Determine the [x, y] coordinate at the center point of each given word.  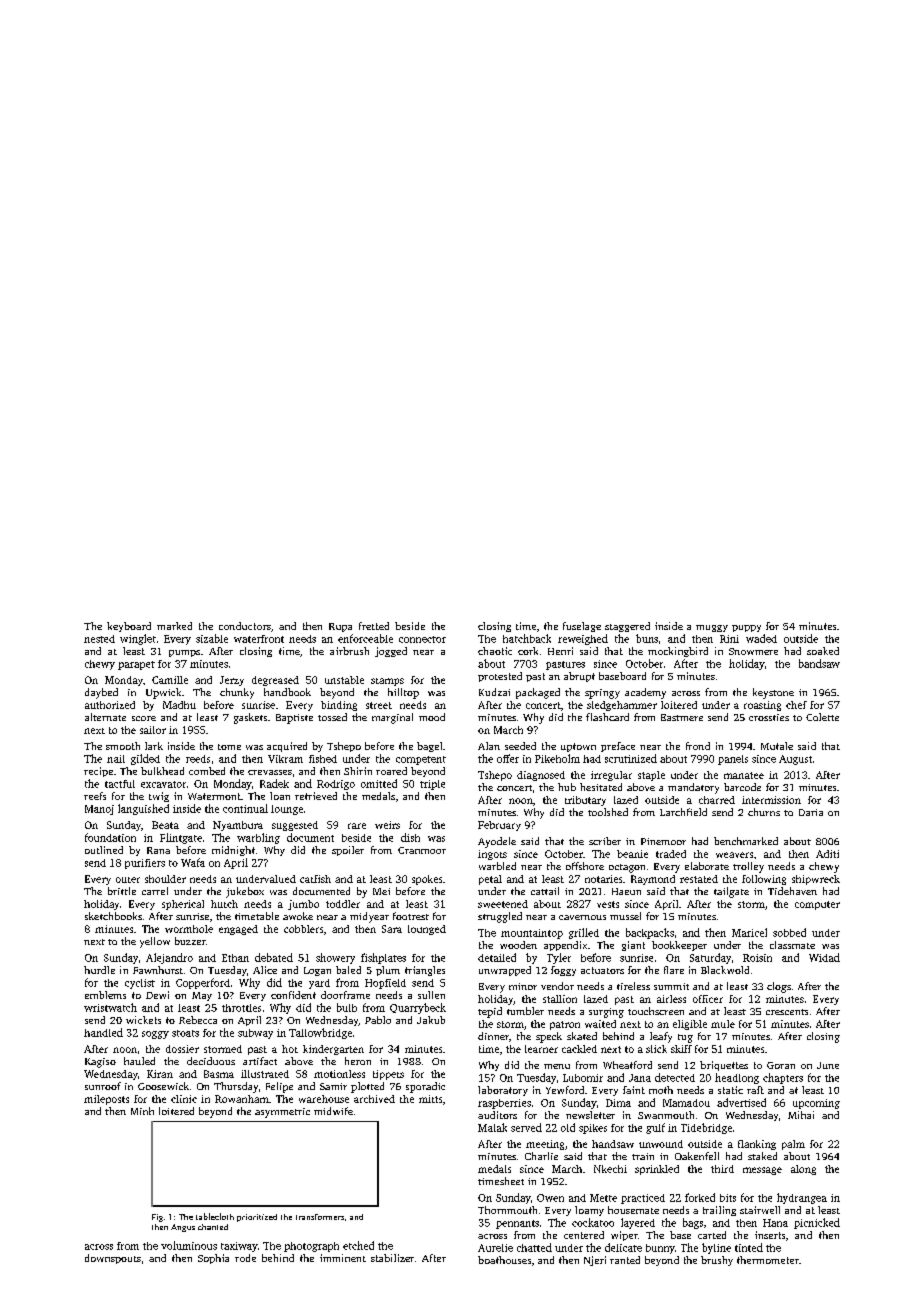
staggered [627, 627]
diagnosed [541, 776]
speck [549, 1037]
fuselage [582, 627]
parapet [136, 665]
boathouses [504, 1260]
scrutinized [631, 758]
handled [103, 1032]
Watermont [214, 796]
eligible [690, 1025]
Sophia [213, 1259]
